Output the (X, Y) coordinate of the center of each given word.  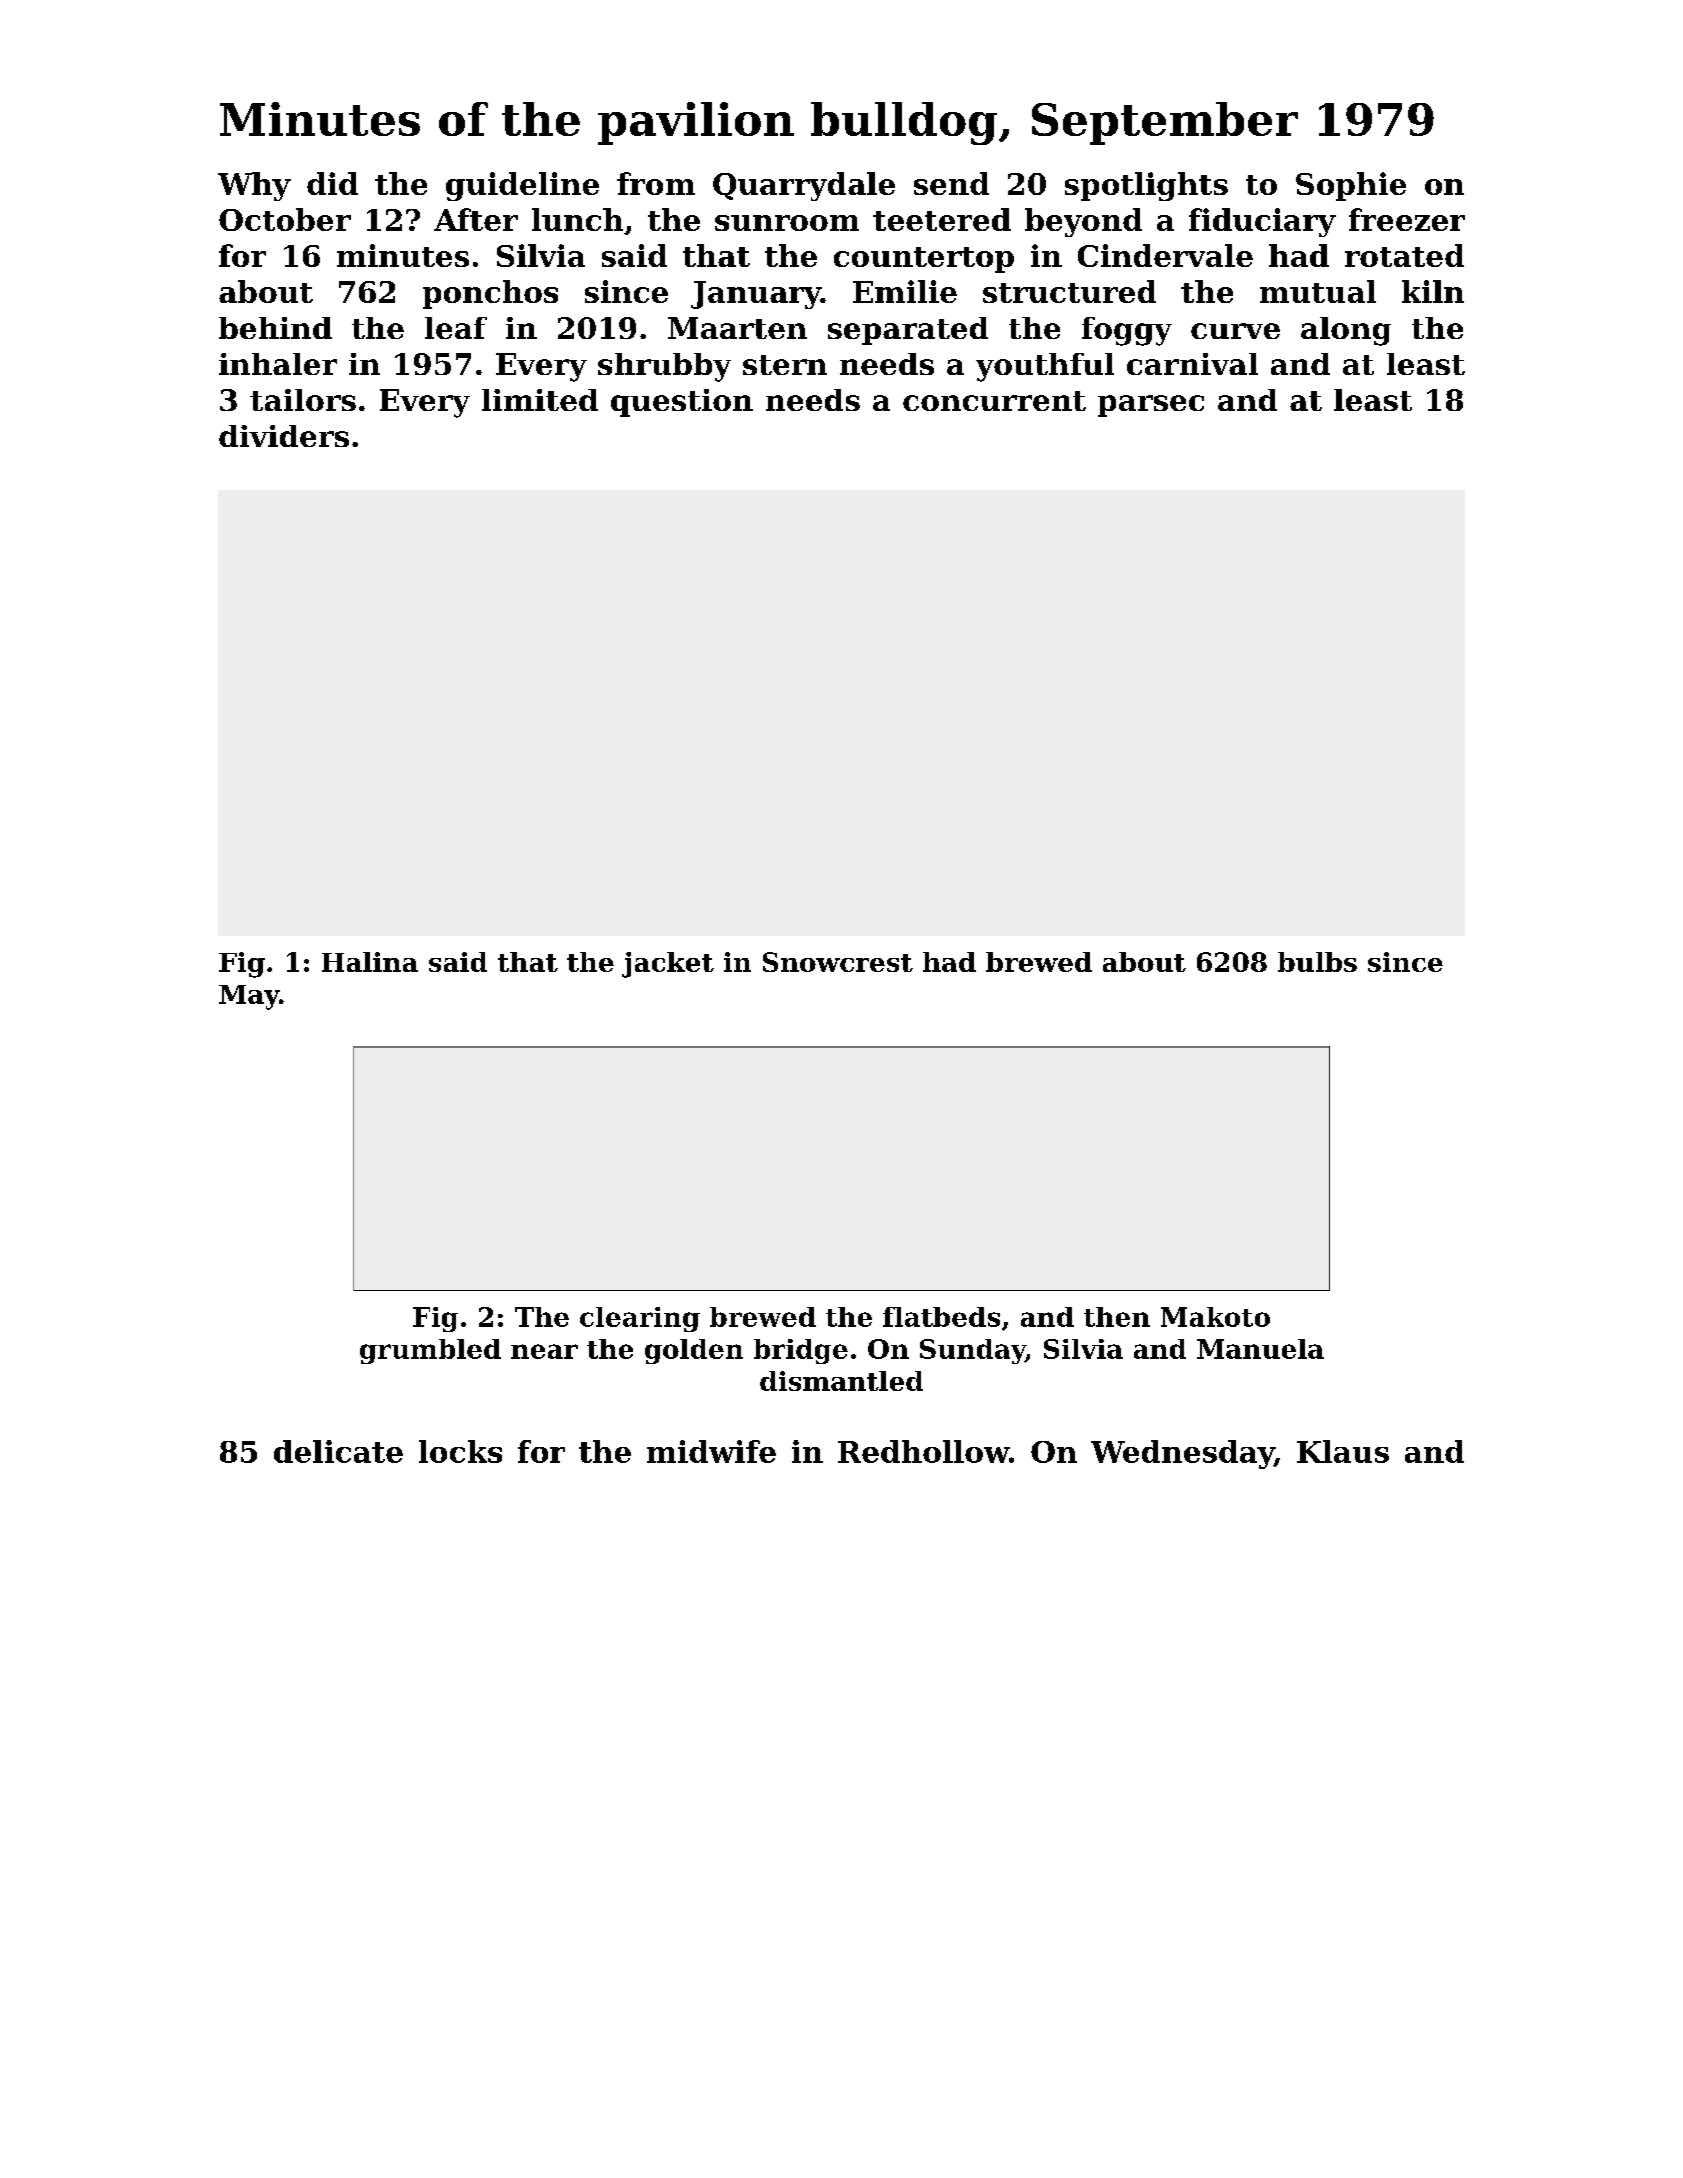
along (1346, 331)
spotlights (1146, 186)
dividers (284, 436)
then (1117, 1317)
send (951, 183)
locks (460, 1451)
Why (254, 186)
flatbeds (941, 1317)
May (249, 997)
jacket (668, 965)
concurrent (994, 401)
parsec (1151, 406)
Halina (370, 962)
